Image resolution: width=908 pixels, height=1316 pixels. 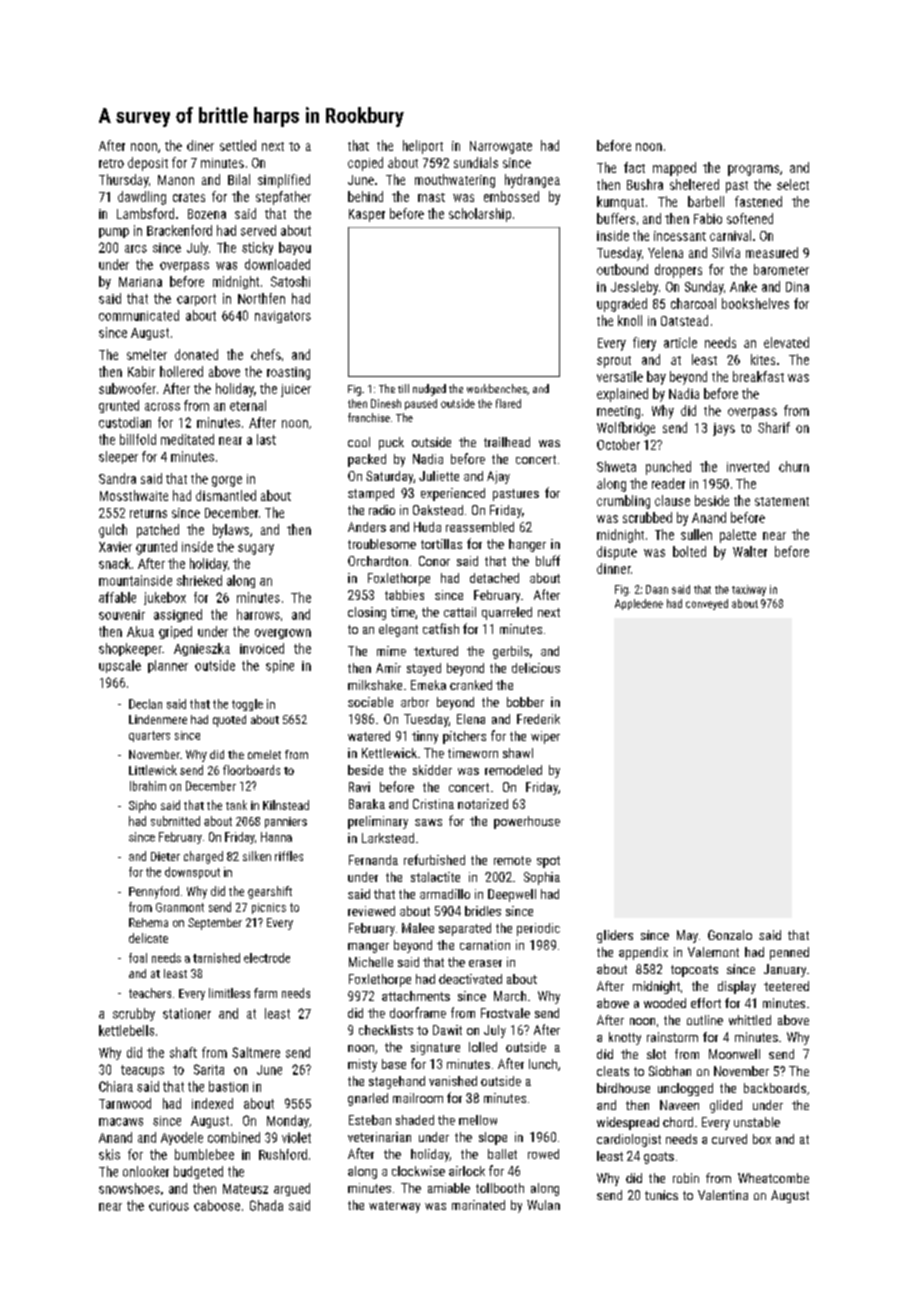 I want to click on deposit, so click(x=148, y=164).
